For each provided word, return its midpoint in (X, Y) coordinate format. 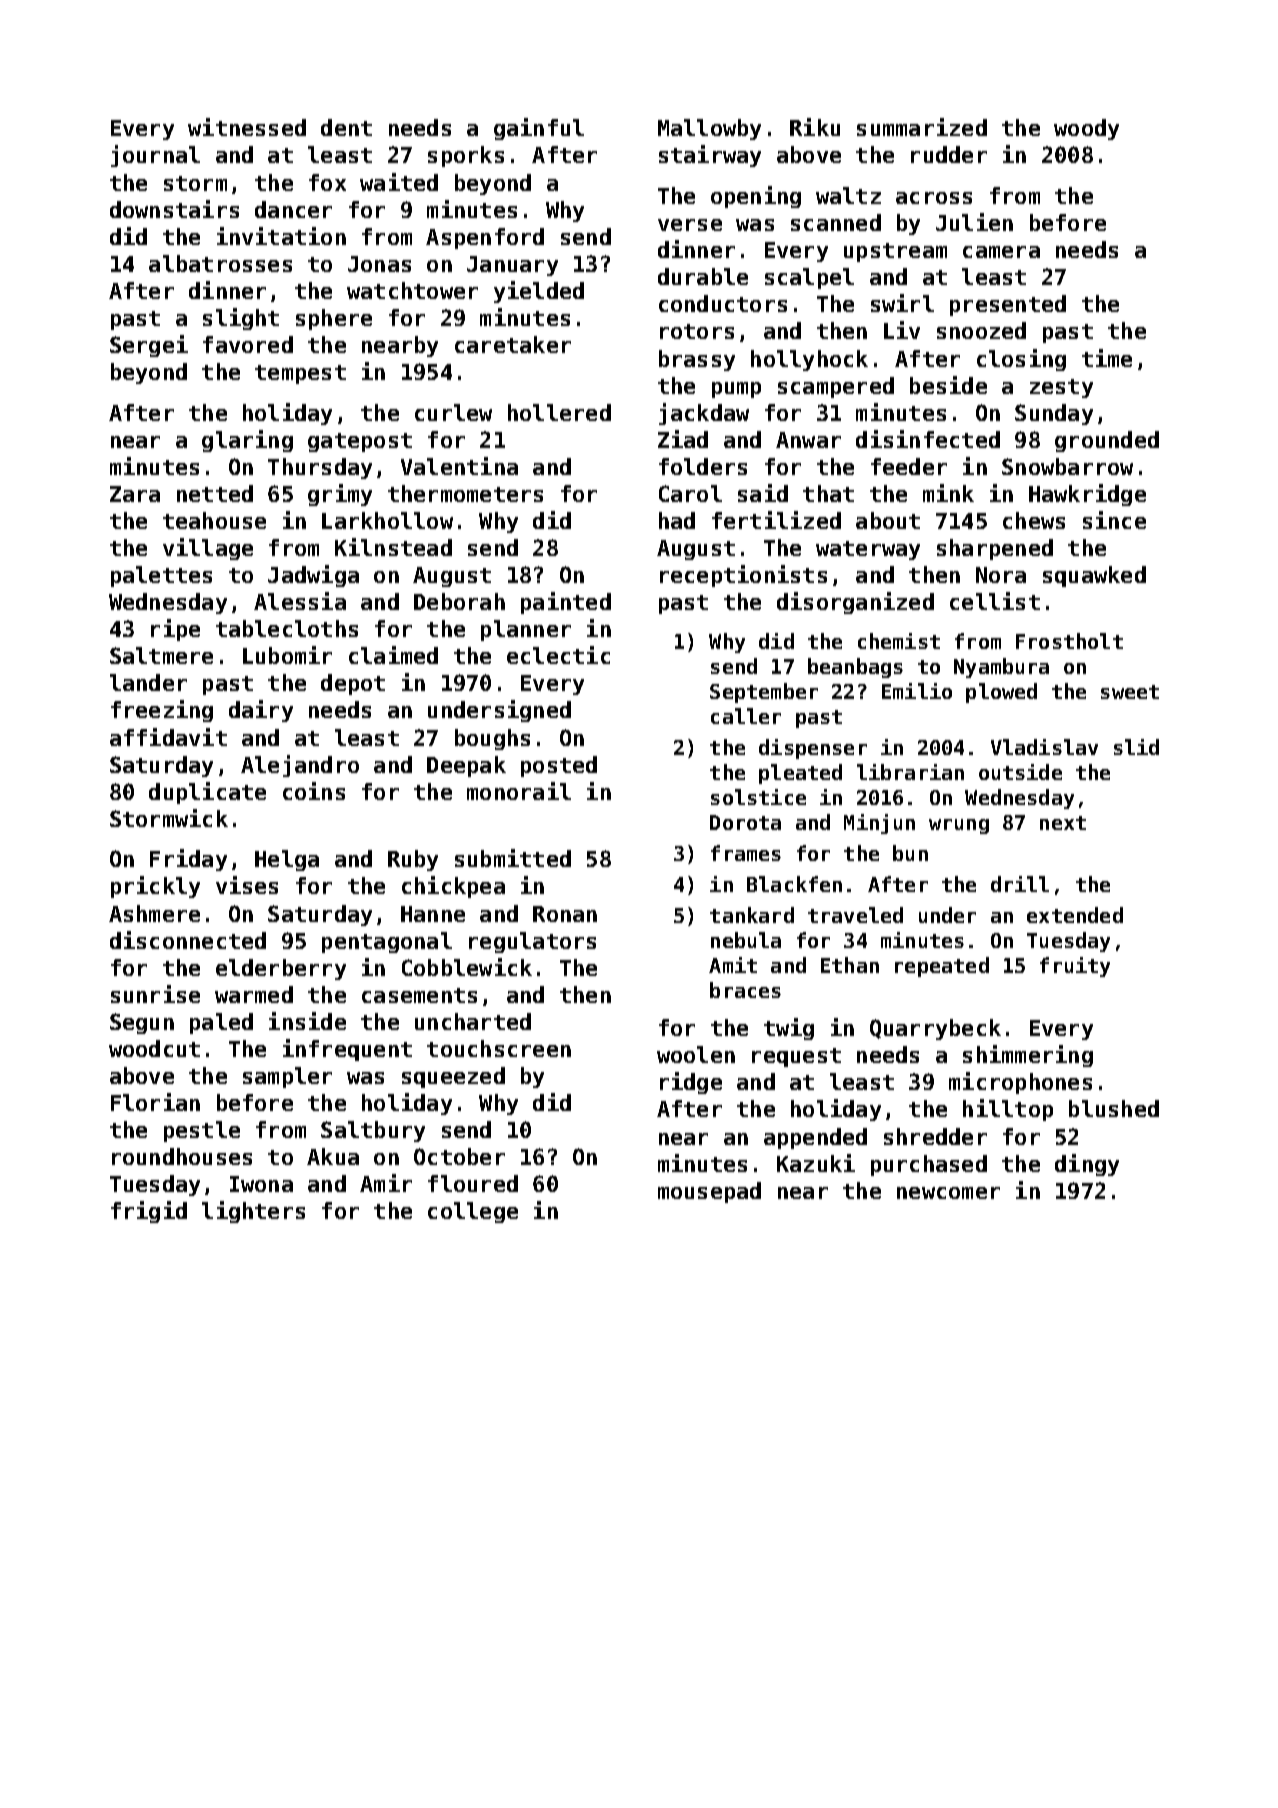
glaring (247, 441)
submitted (513, 858)
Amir (386, 1183)
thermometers (465, 493)
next (1063, 823)
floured (473, 1183)
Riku (815, 127)
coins (314, 791)
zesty (1061, 388)
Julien (974, 222)
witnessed (247, 127)
